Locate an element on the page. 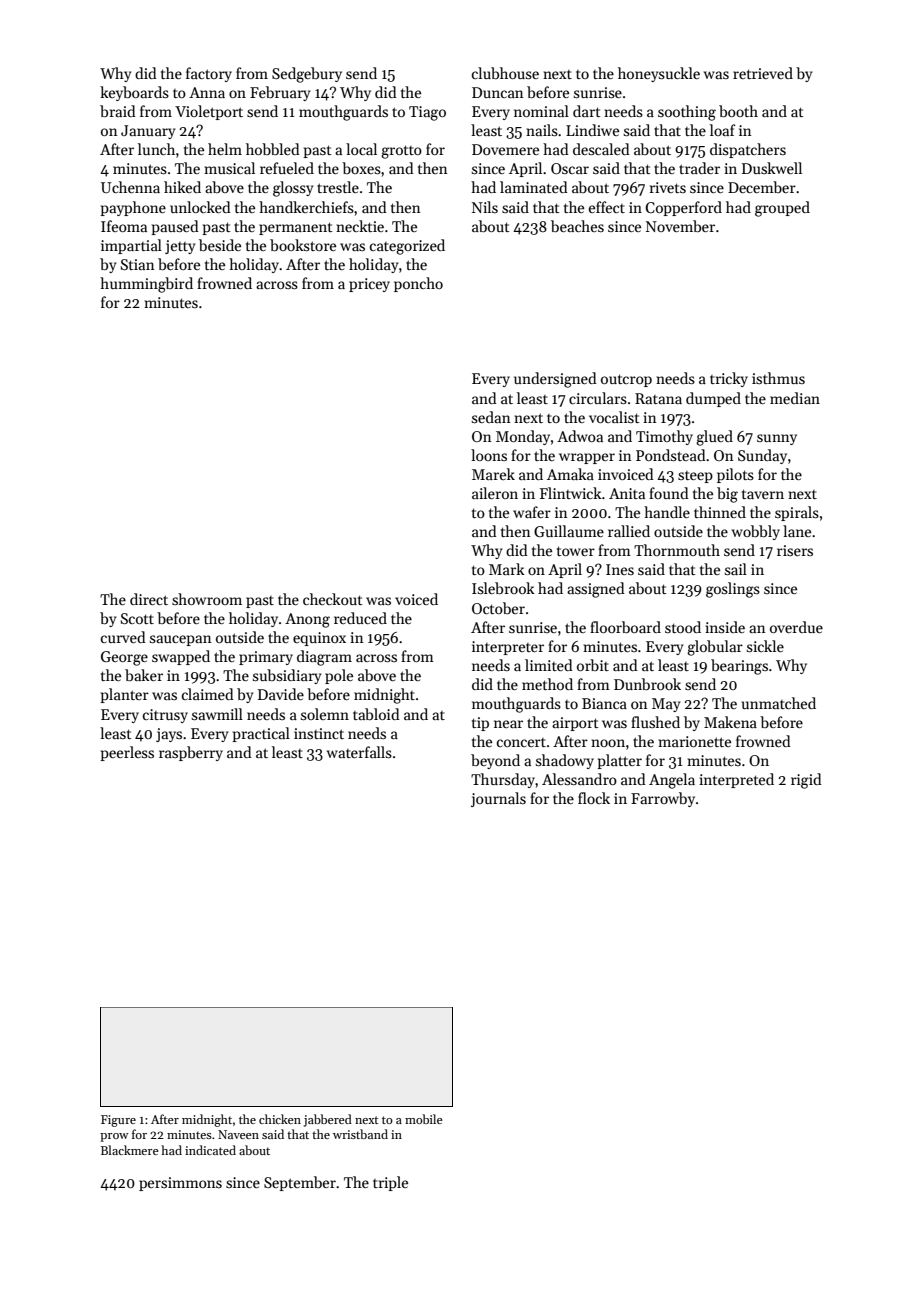 The width and height of the image is (924, 1308). hummingbird is located at coordinates (146, 285).
